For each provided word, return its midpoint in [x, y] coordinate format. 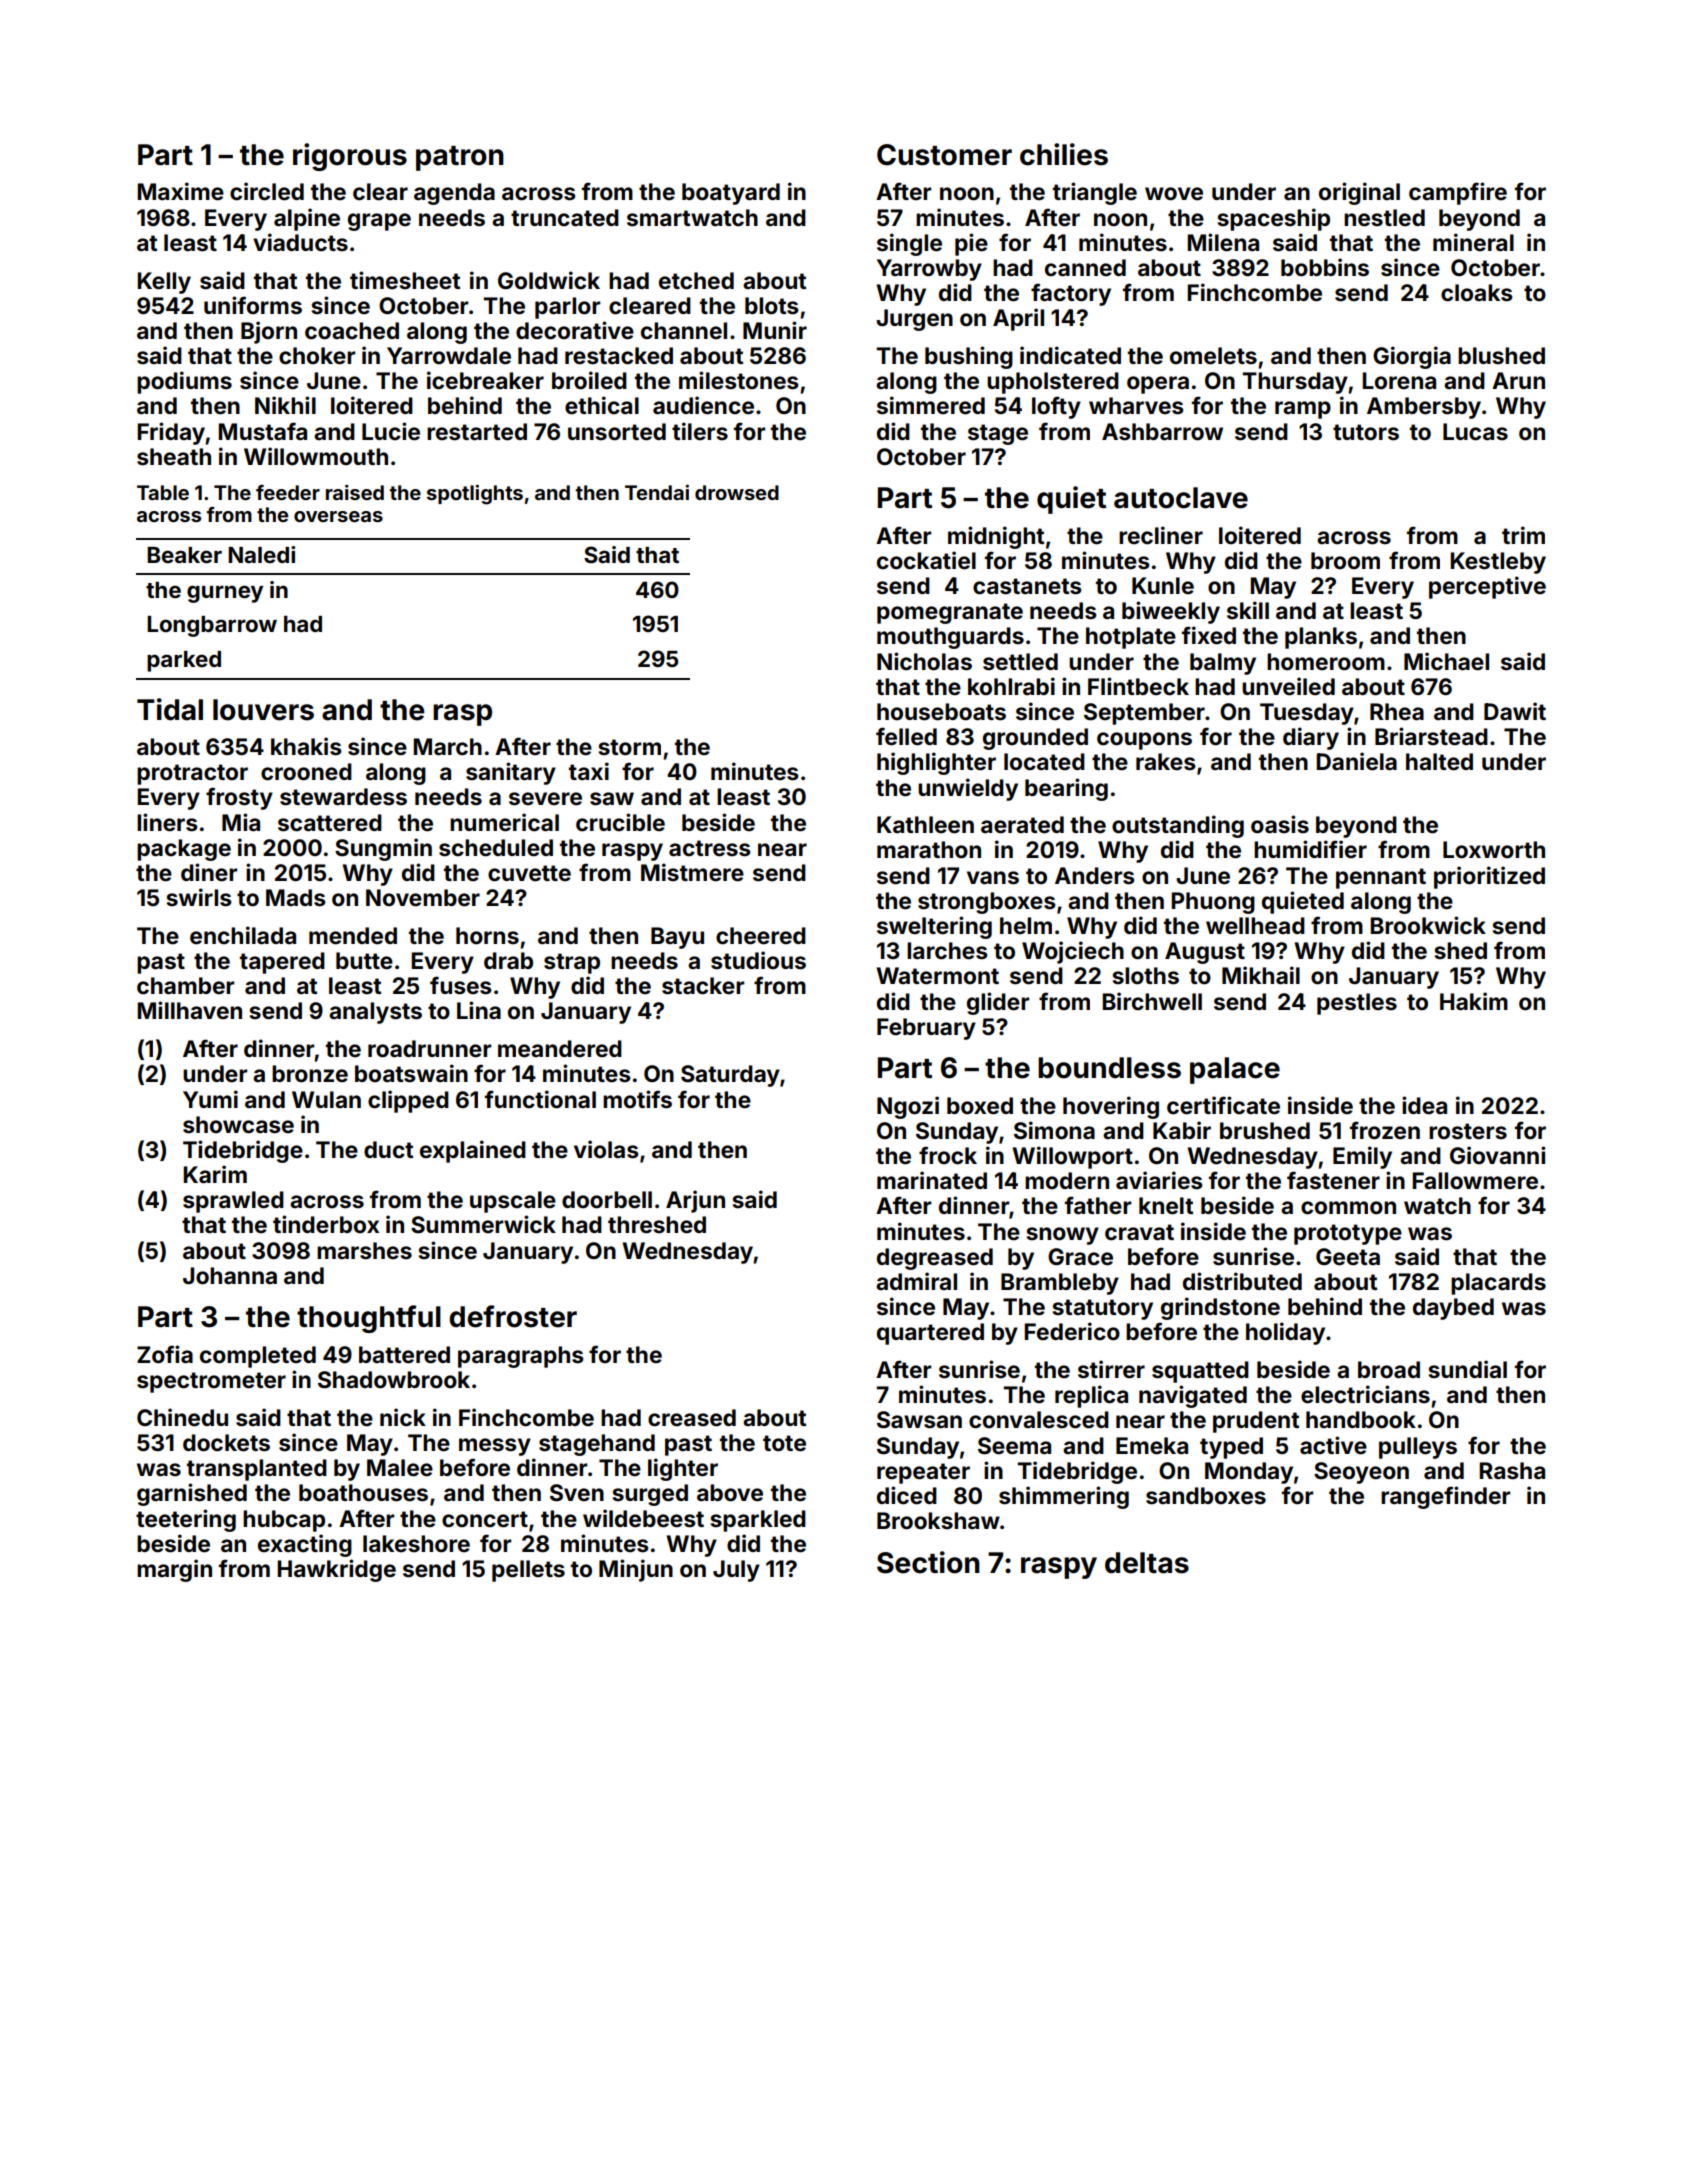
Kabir [1182, 1130]
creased [692, 1418]
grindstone [1220, 1308]
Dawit [1515, 711]
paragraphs [521, 1357]
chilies [1064, 154]
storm [629, 747]
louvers [263, 710]
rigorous [350, 157]
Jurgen [914, 320]
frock [948, 1155]
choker [317, 356]
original [1359, 193]
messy [495, 1447]
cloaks [1477, 293]
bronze [310, 1074]
